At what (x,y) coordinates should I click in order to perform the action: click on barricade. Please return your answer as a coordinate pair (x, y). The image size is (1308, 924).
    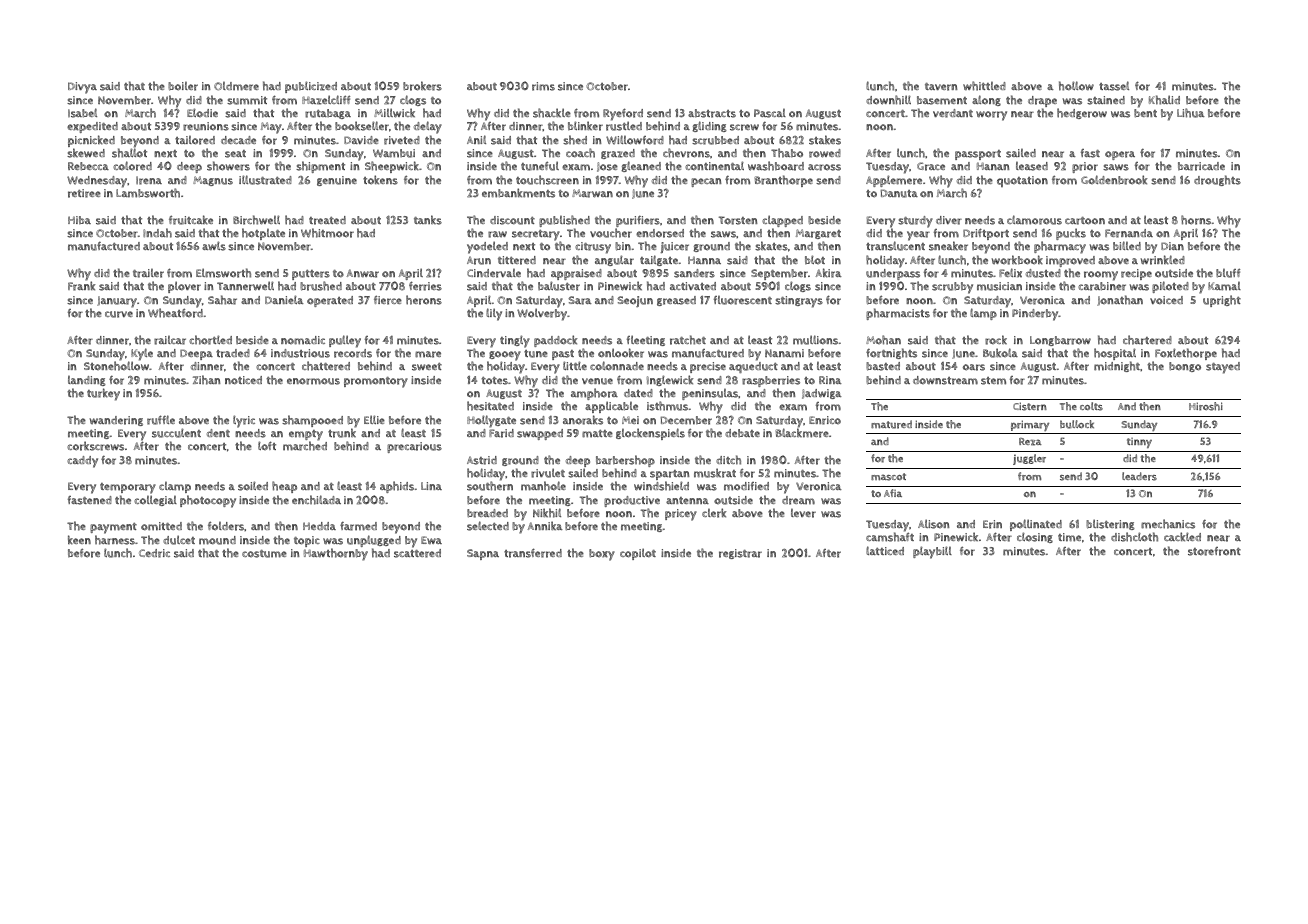
    Looking at the image, I should click on (1201, 166).
